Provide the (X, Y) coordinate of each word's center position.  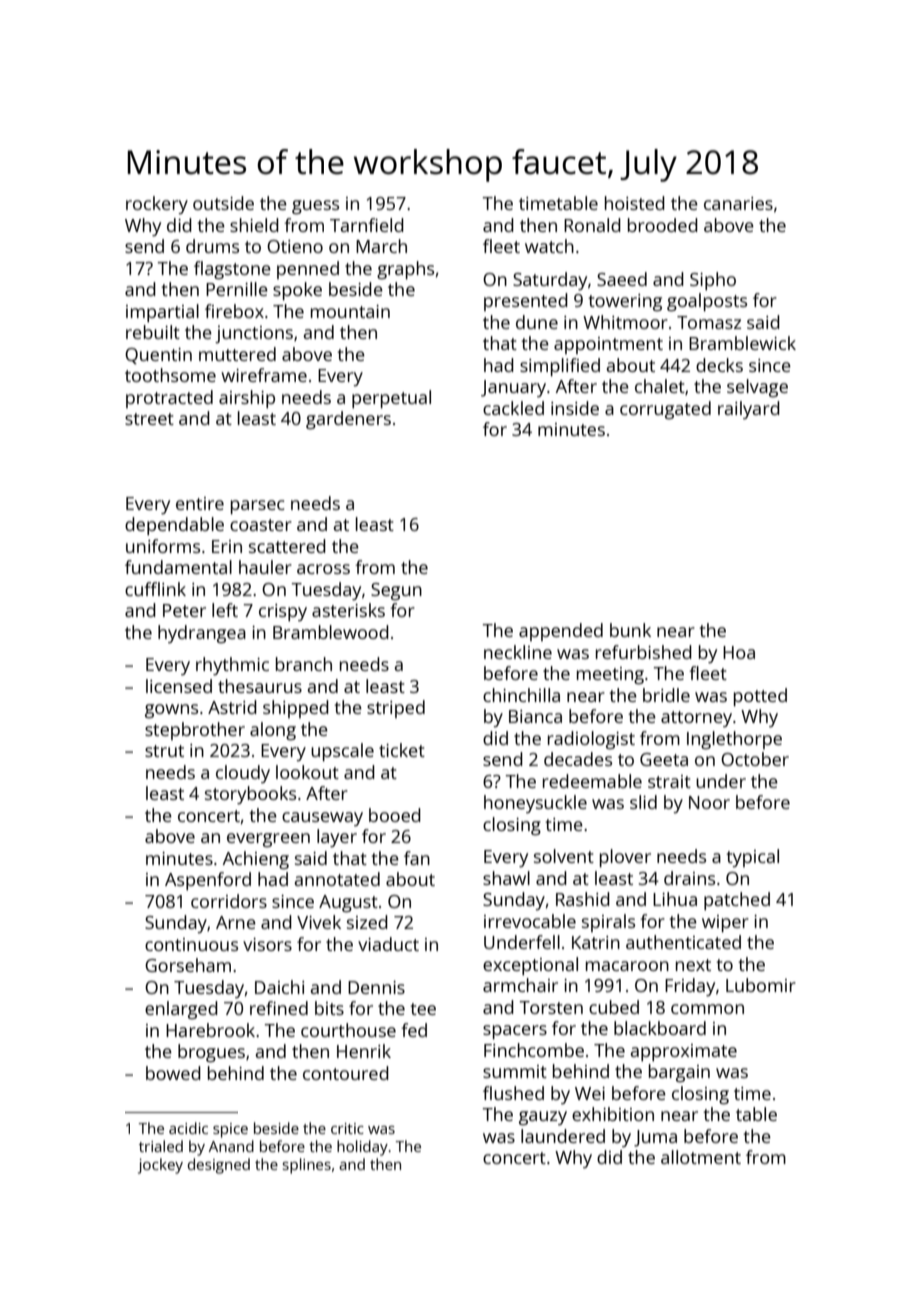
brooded (663, 225)
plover (625, 858)
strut (164, 751)
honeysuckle (535, 804)
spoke (297, 291)
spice (230, 1130)
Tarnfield (367, 225)
